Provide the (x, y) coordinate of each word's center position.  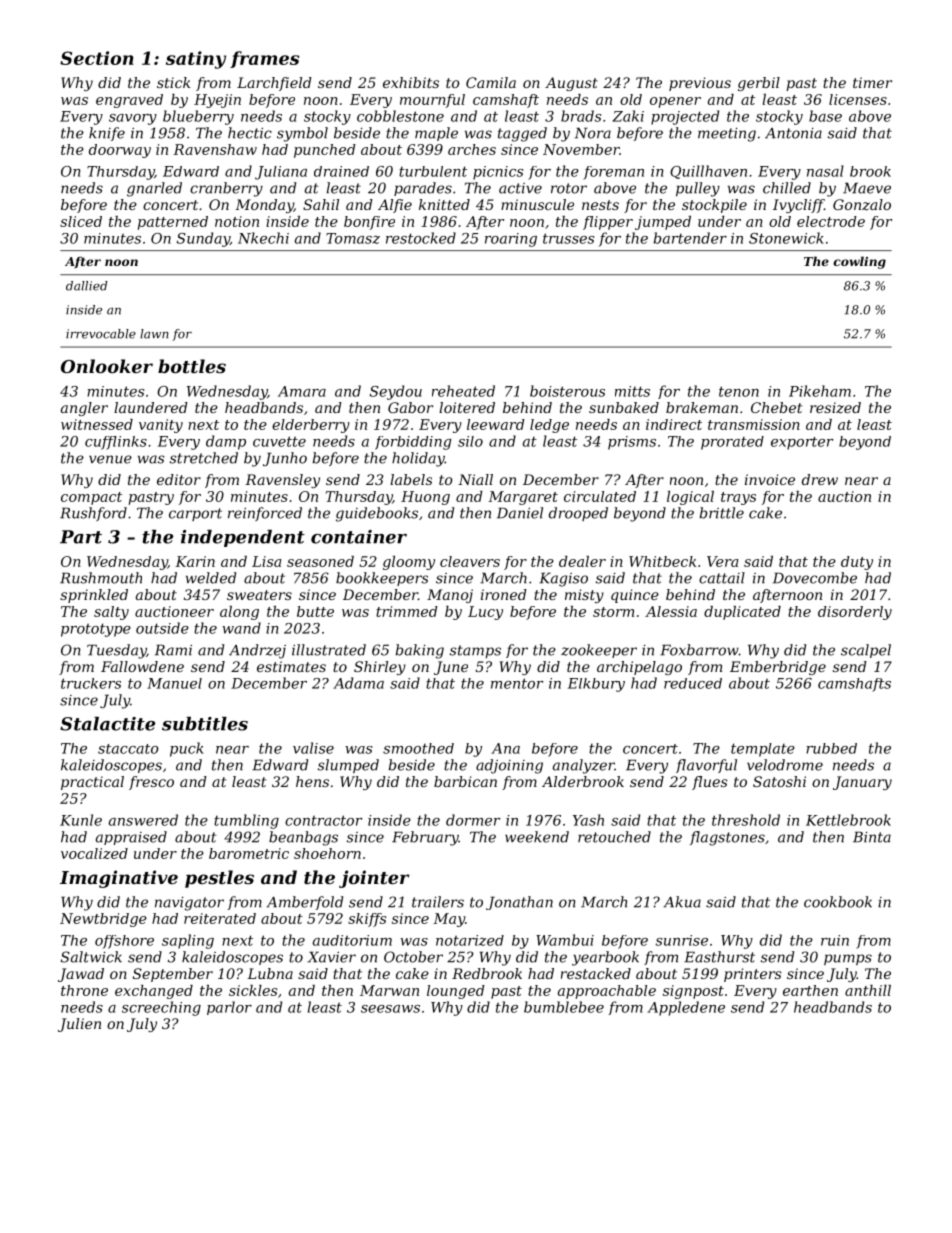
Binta (872, 837)
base (825, 116)
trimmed (407, 611)
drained (341, 171)
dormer (473, 820)
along (239, 613)
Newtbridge (103, 920)
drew (820, 479)
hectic (250, 133)
